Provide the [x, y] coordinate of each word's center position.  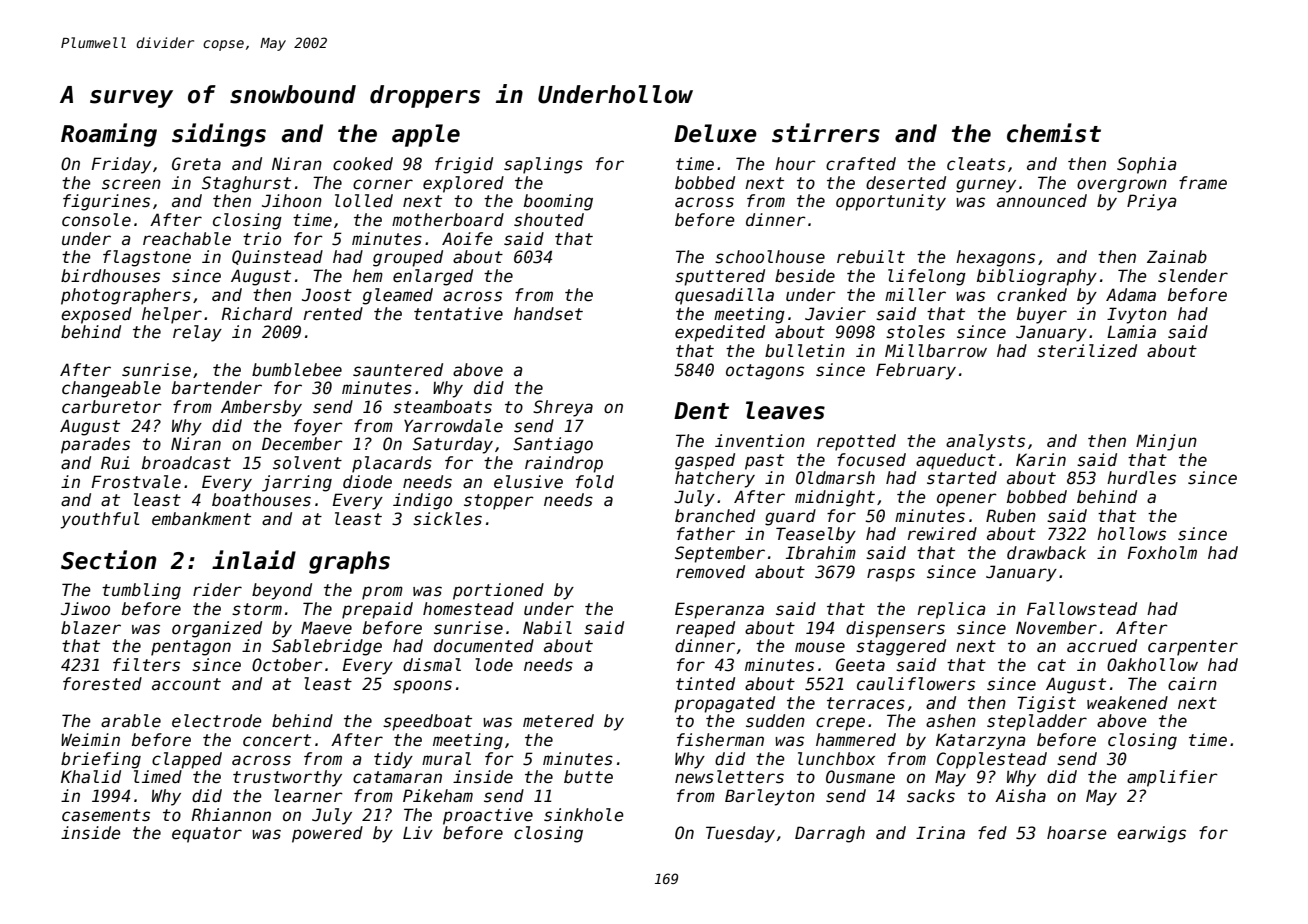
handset [548, 314]
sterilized [1087, 351]
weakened [1127, 703]
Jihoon [292, 201]
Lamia [1131, 332]
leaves [785, 410]
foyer [318, 427]
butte [588, 777]
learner [308, 796]
